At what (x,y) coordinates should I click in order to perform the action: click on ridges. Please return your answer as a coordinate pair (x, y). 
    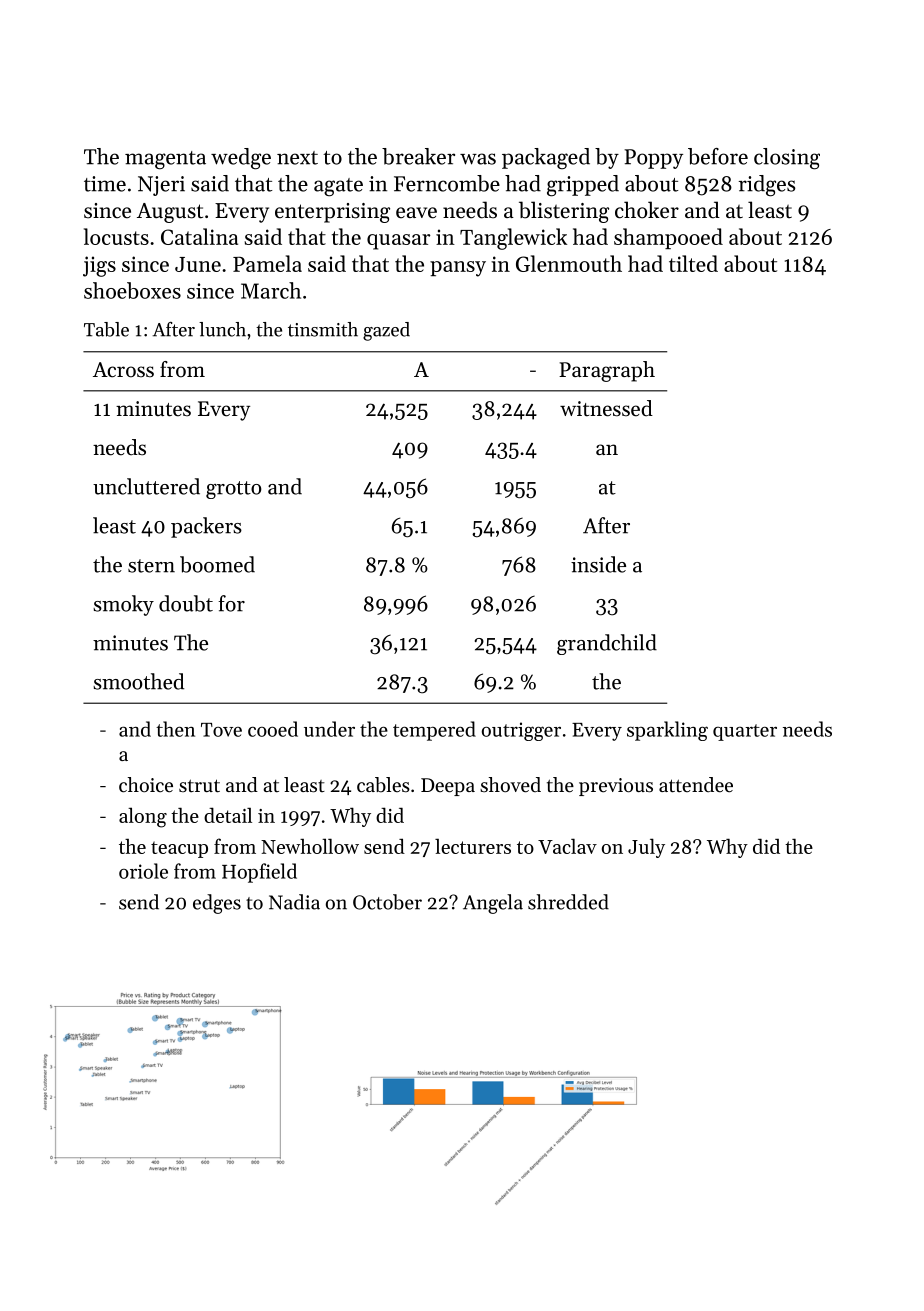
    Looking at the image, I should click on (767, 186).
